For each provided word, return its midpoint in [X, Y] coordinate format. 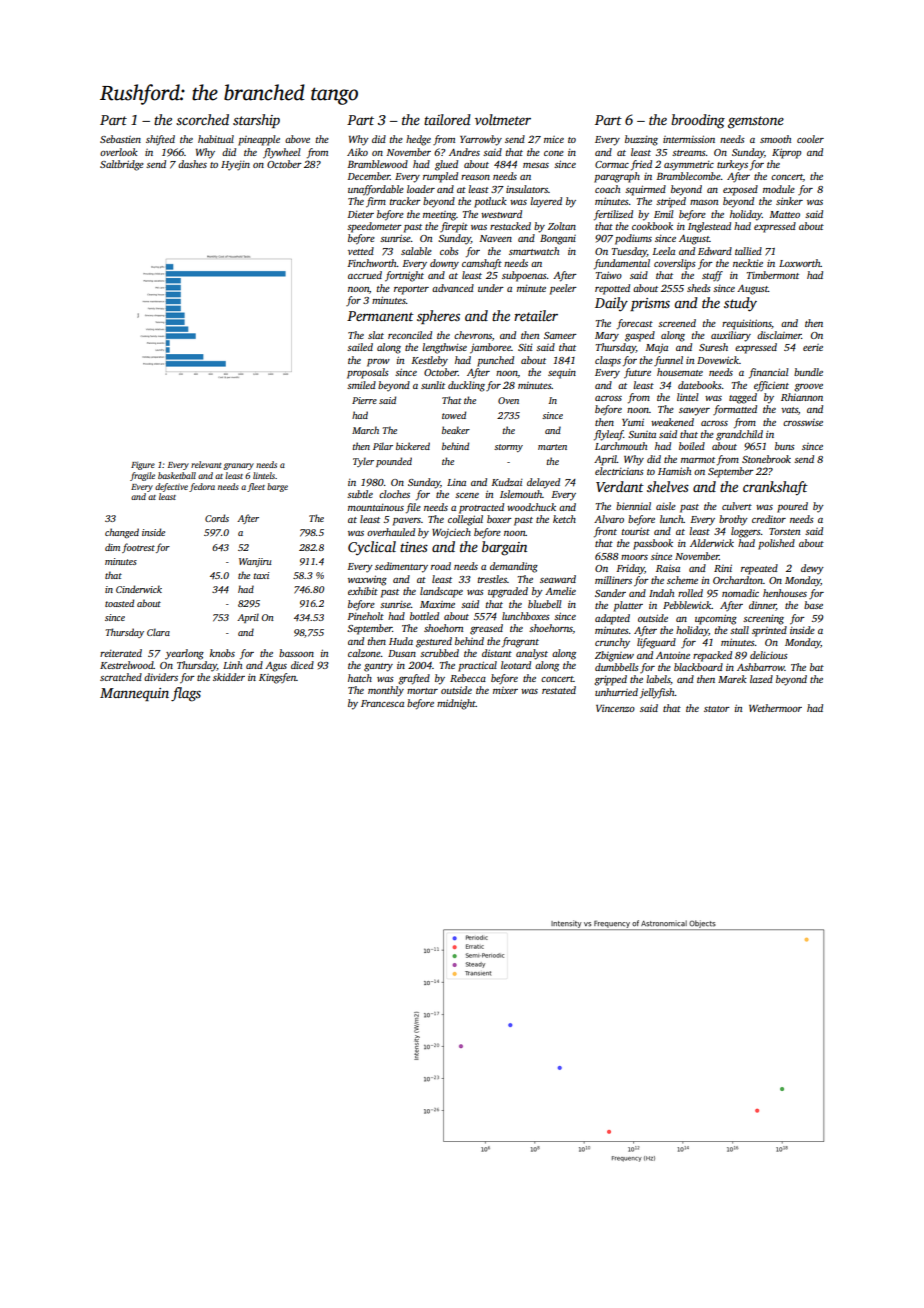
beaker [456, 430]
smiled [361, 385]
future [637, 373]
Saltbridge [122, 165]
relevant [206, 464]
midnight [456, 704]
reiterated [121, 653]
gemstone [756, 122]
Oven [508, 400]
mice [554, 139]
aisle [666, 506]
